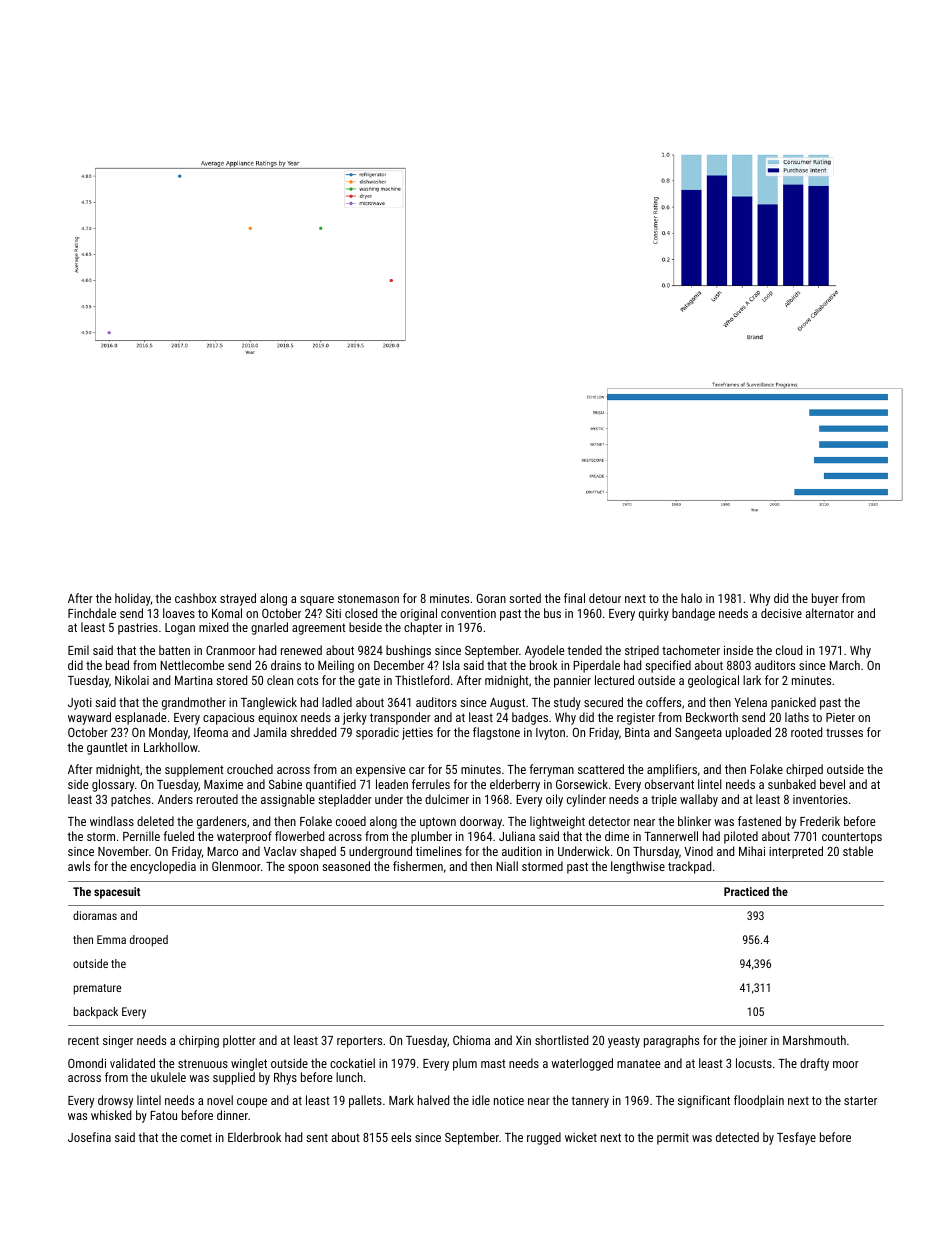  What do you see at coordinates (447, 799) in the document?
I see `dulcimer` at bounding box center [447, 799].
